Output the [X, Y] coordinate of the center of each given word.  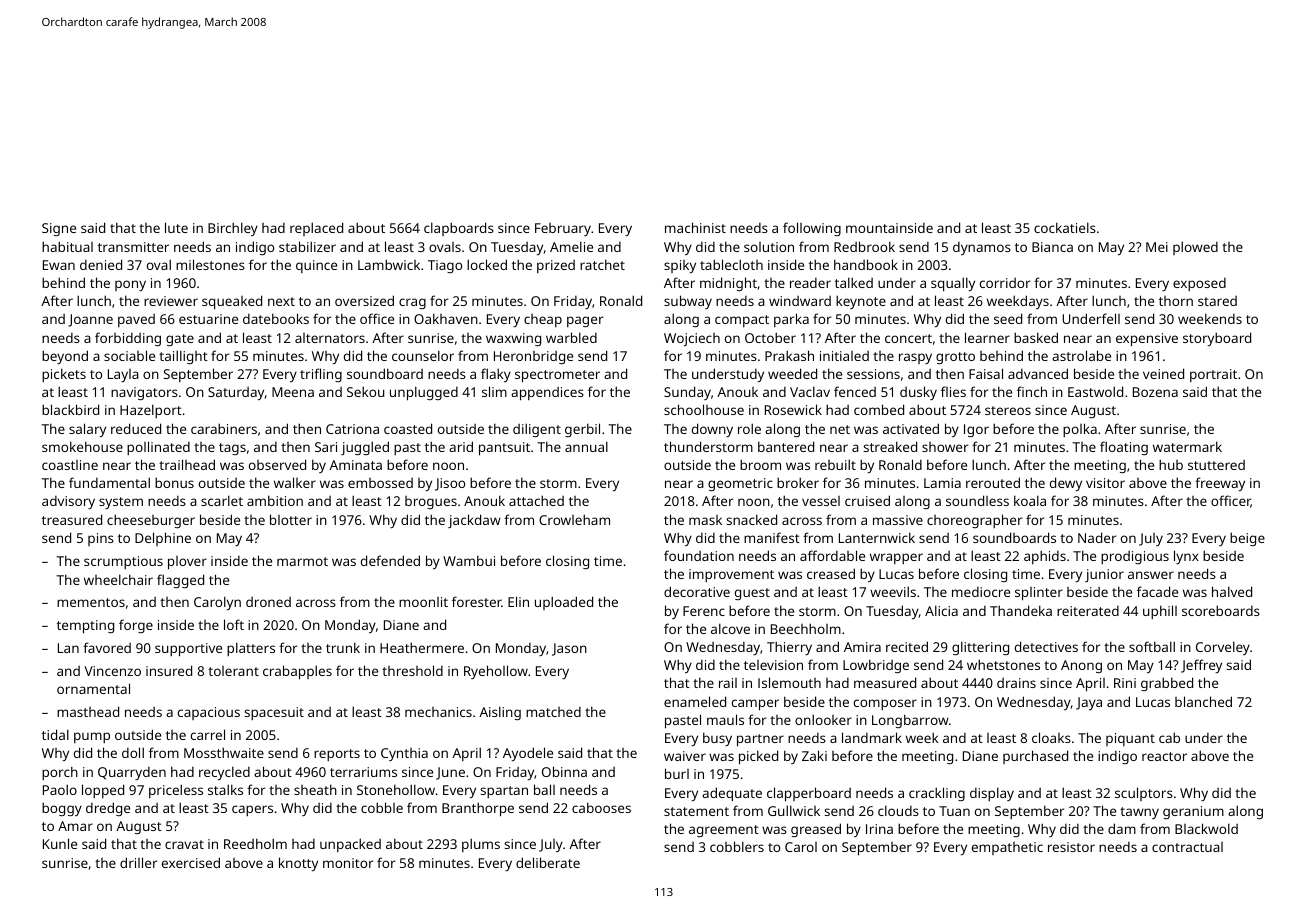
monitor [348, 863]
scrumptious [123, 562]
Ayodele [528, 754]
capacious [209, 713]
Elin [518, 601]
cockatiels [1065, 227]
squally [953, 284]
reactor [1164, 756]
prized [556, 266]
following [812, 229]
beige [1247, 539]
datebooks [276, 318]
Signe [59, 229]
